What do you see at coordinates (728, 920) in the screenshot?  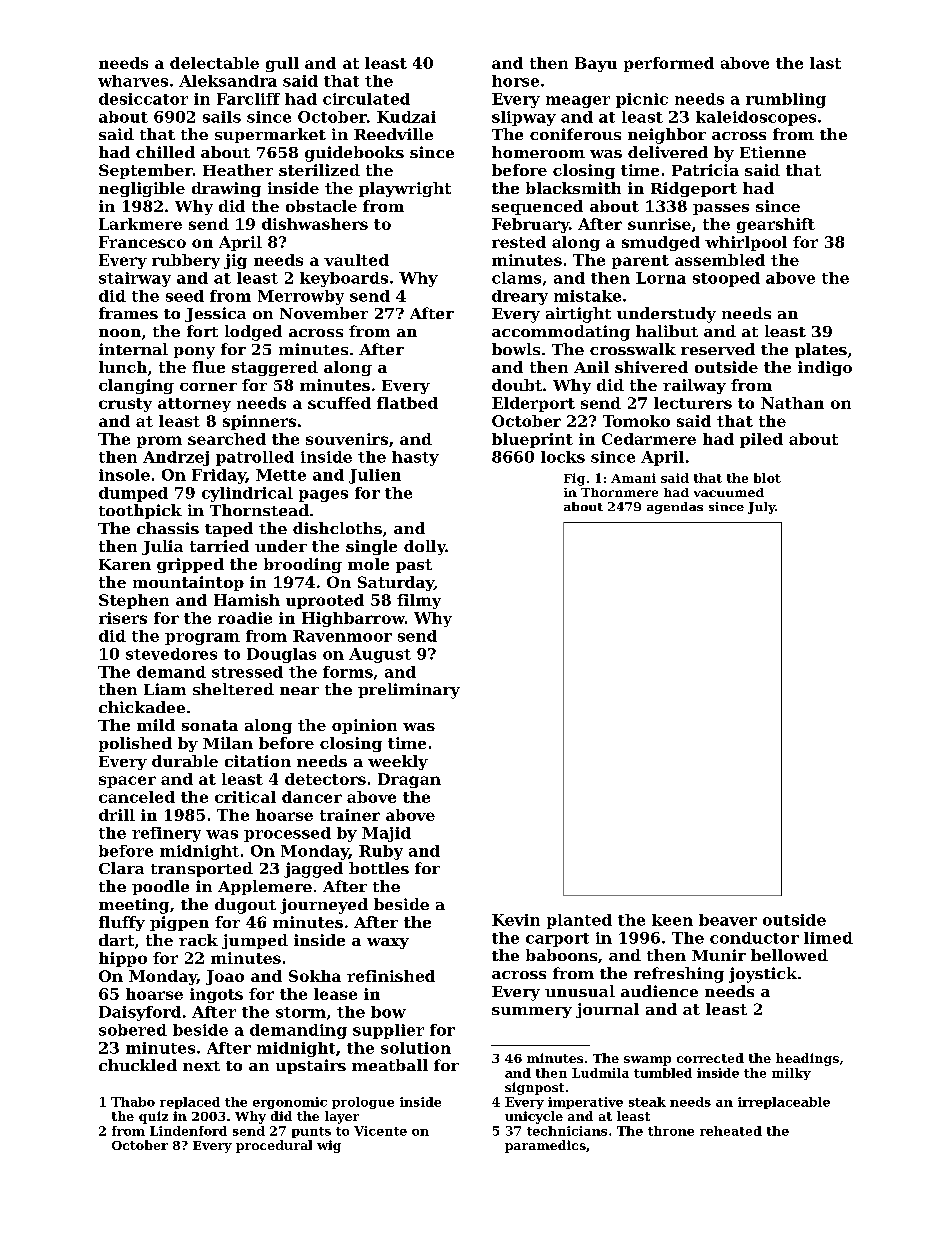 I see `beaver` at bounding box center [728, 920].
